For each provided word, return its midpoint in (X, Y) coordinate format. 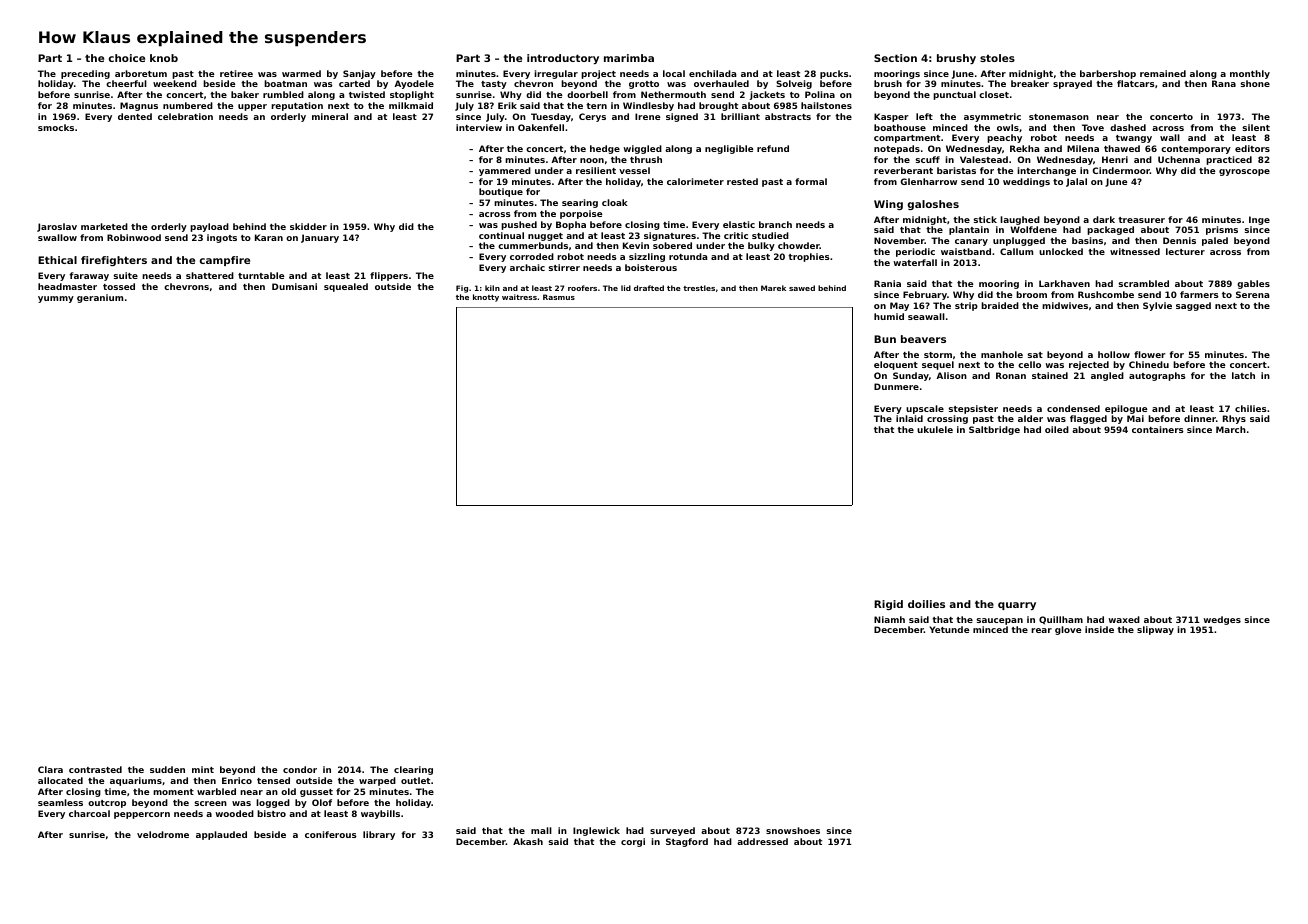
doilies (926, 604)
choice (127, 58)
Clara (50, 769)
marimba (629, 58)
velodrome (163, 834)
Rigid (888, 605)
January (320, 238)
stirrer (564, 267)
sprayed (1072, 84)
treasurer (1141, 220)
